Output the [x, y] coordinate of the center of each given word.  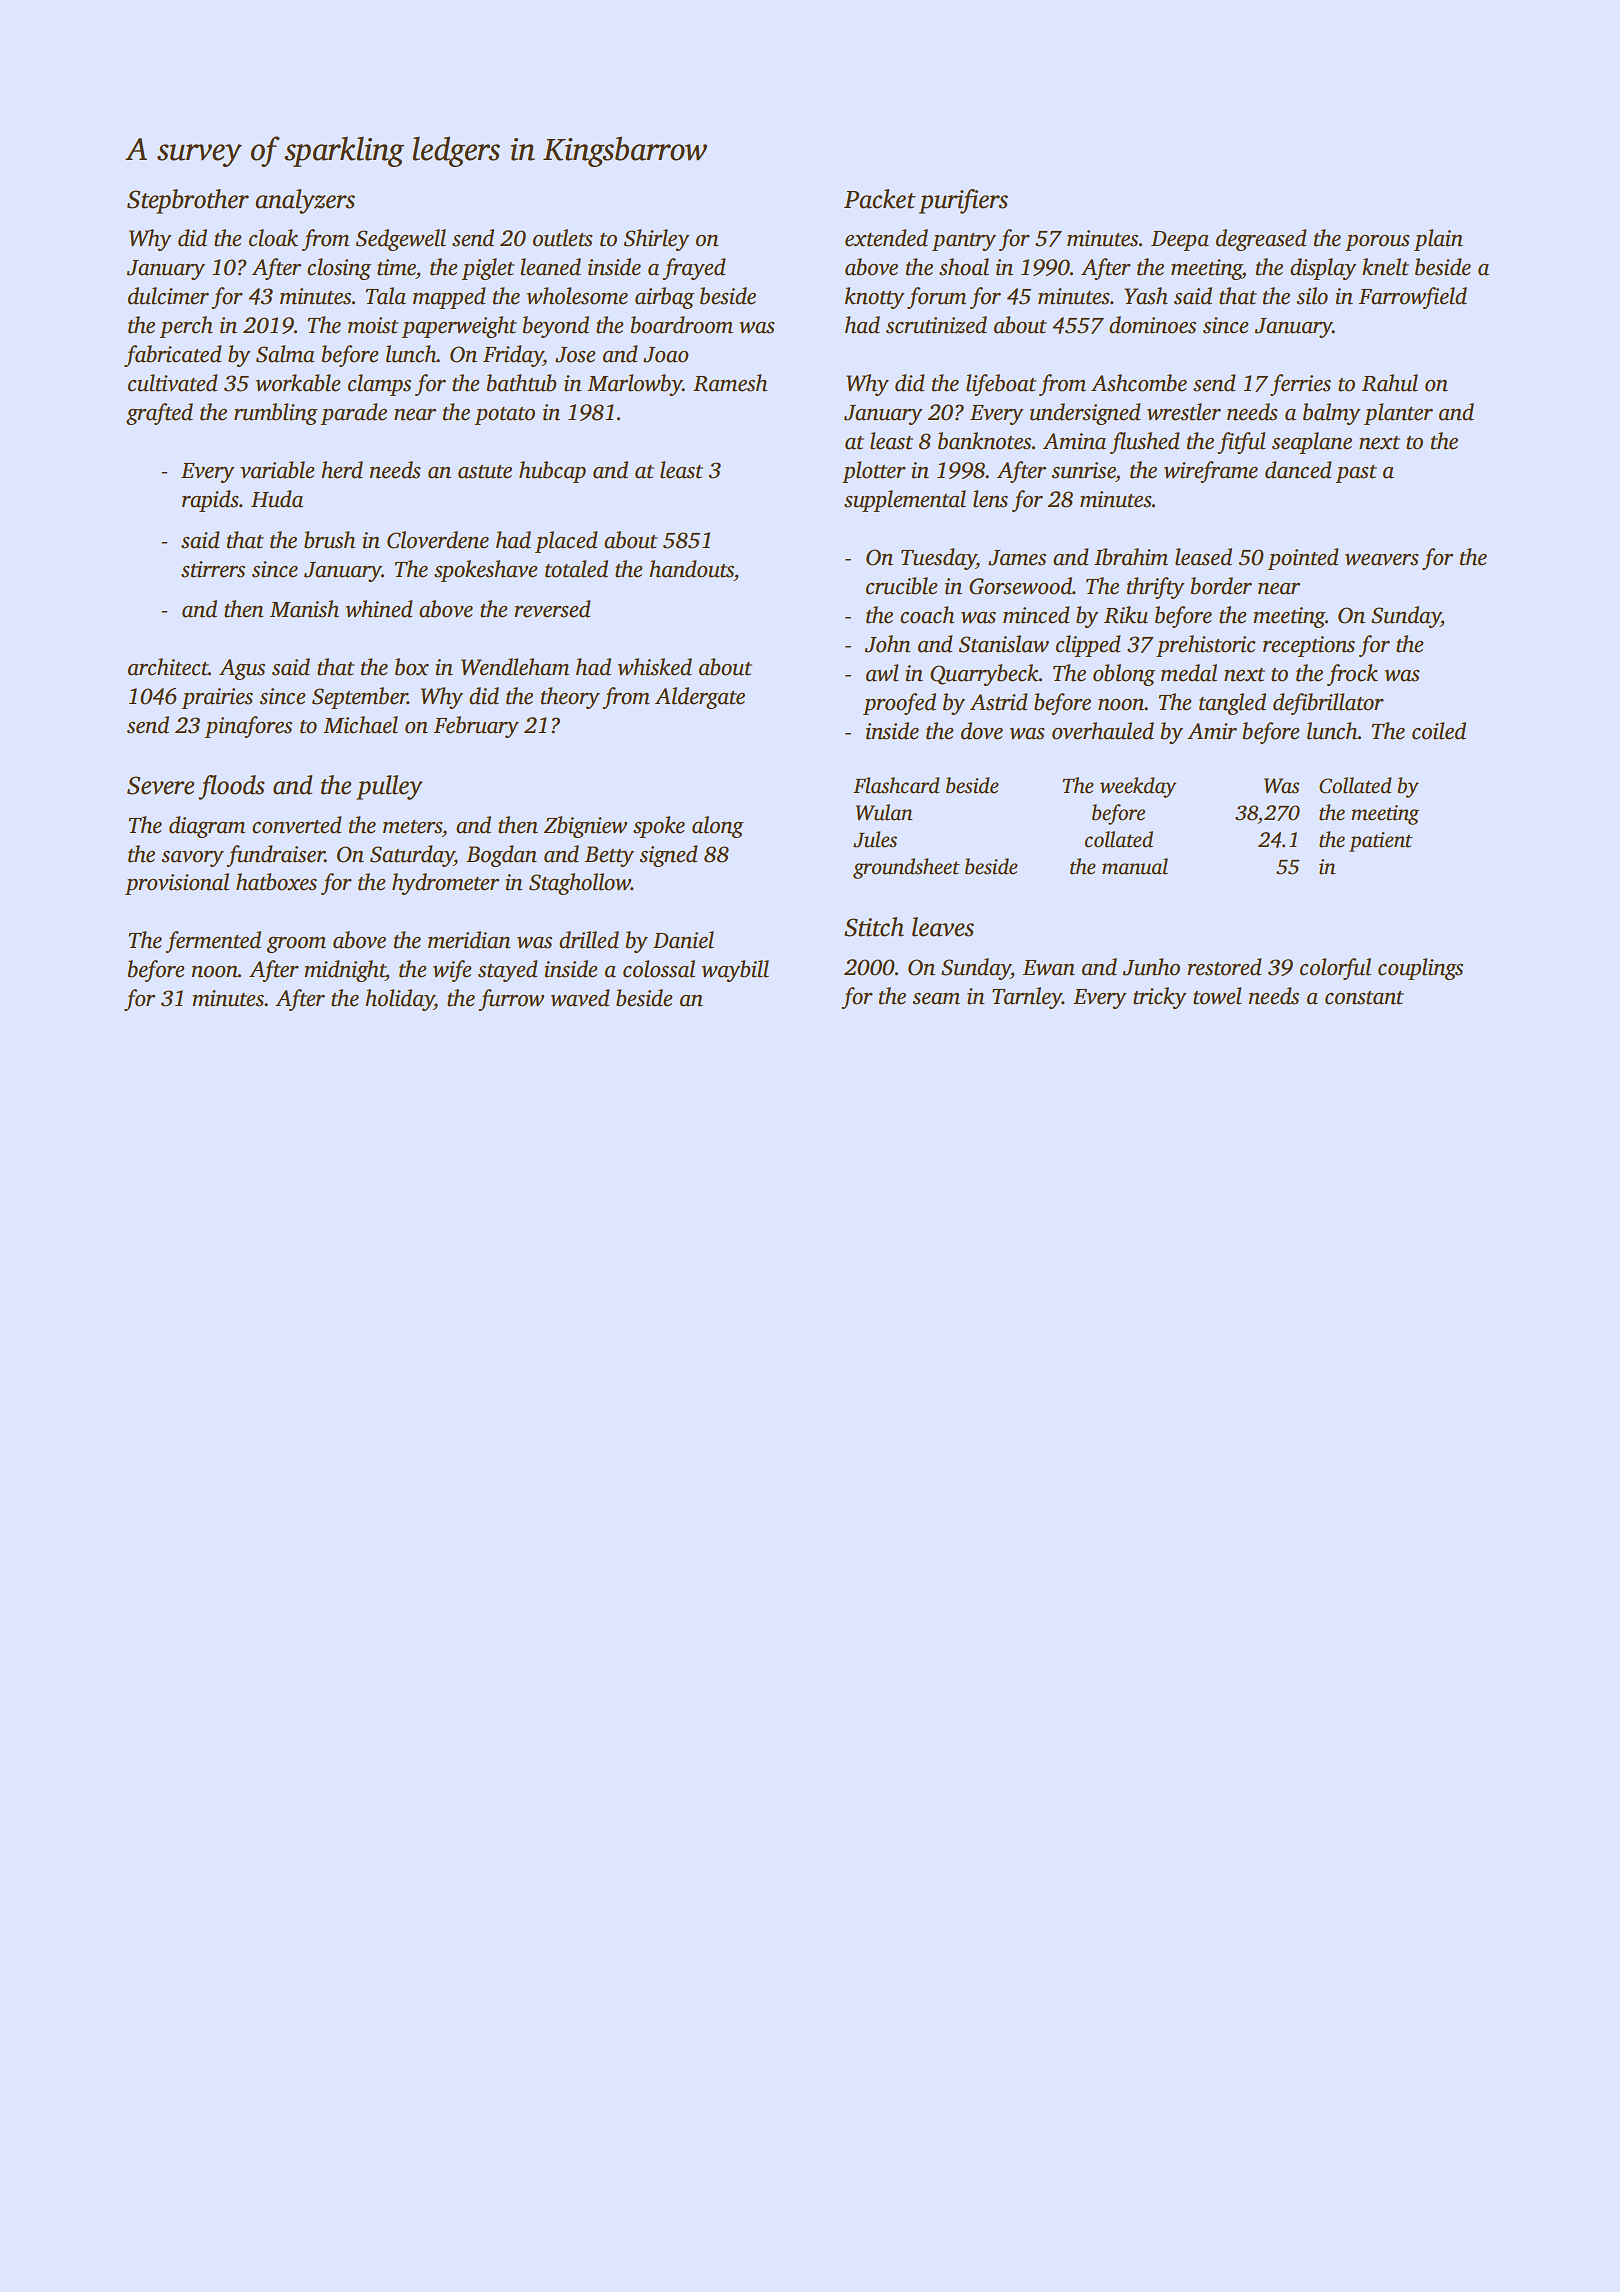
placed [566, 542]
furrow [511, 1000]
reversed [552, 609]
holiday [399, 1000]
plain [1438, 240]
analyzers [305, 201]
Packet [880, 199]
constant [1364, 998]
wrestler [1184, 412]
